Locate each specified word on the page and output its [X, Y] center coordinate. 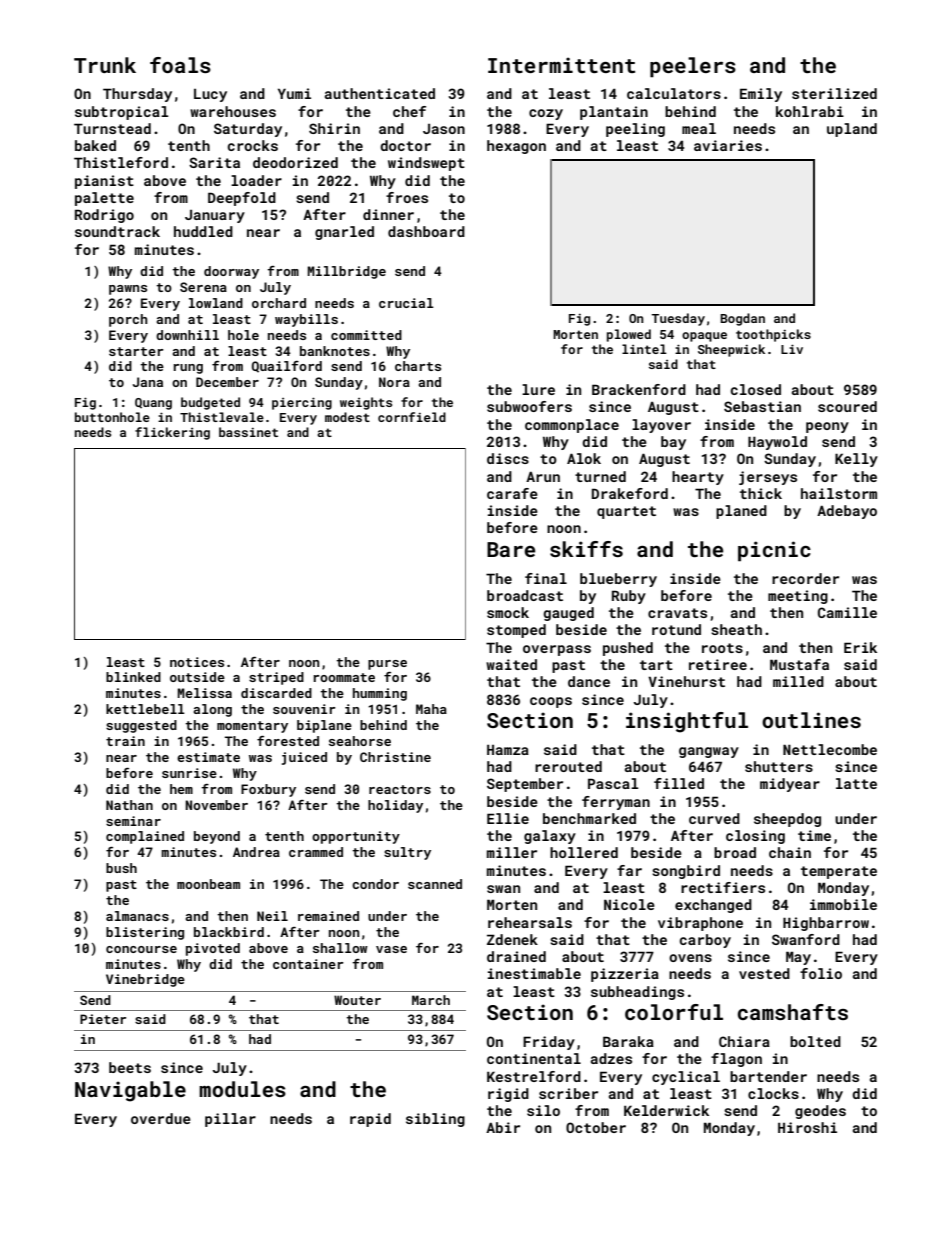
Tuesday [678, 319]
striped [276, 678]
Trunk [105, 65]
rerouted [568, 766]
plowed [629, 335]
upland [852, 130]
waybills [306, 320]
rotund [676, 629]
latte [856, 783]
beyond [217, 837]
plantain [614, 113]
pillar [230, 1120]
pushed [628, 649]
